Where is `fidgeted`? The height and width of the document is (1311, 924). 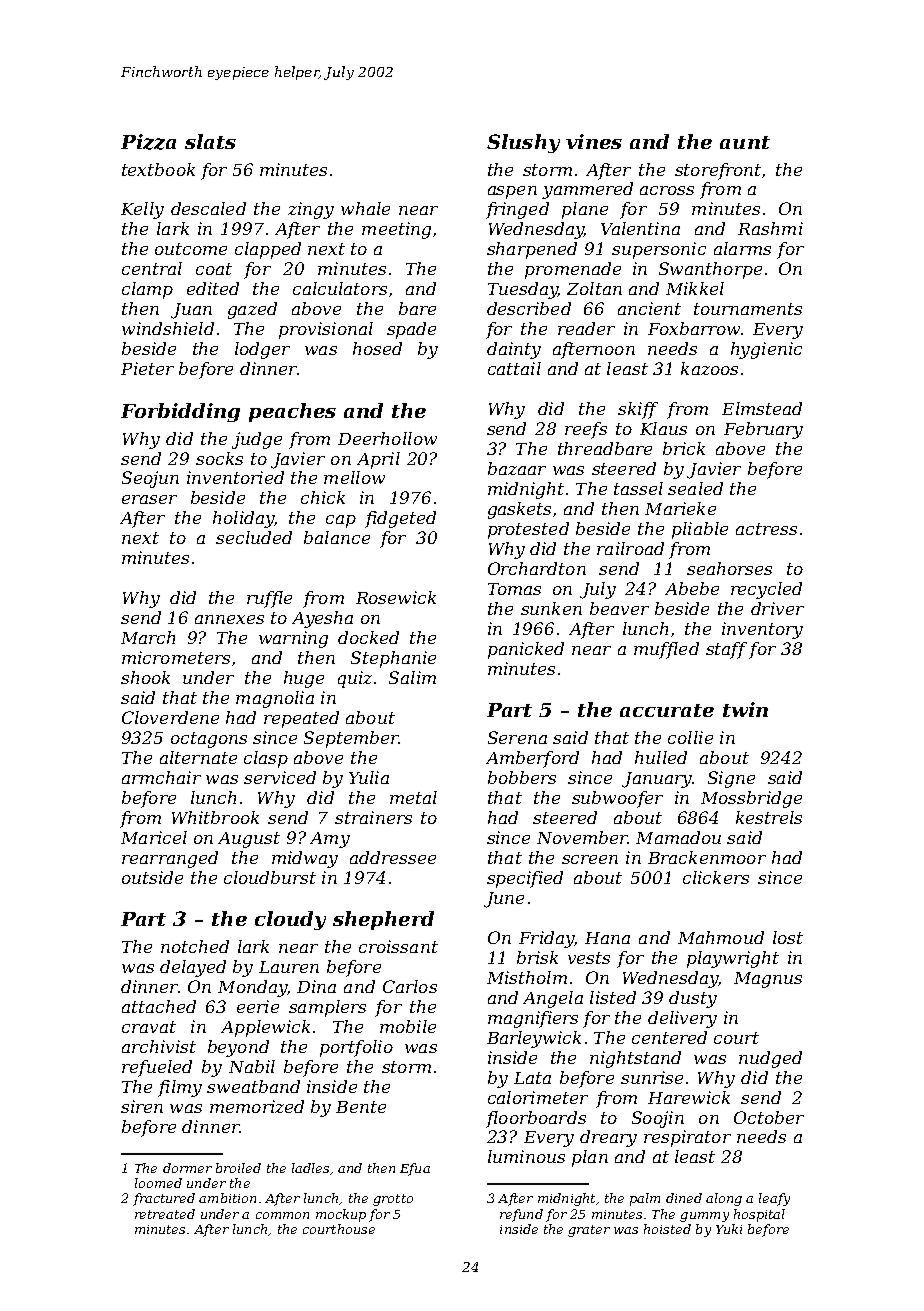
fidgeted is located at coordinates (400, 519).
